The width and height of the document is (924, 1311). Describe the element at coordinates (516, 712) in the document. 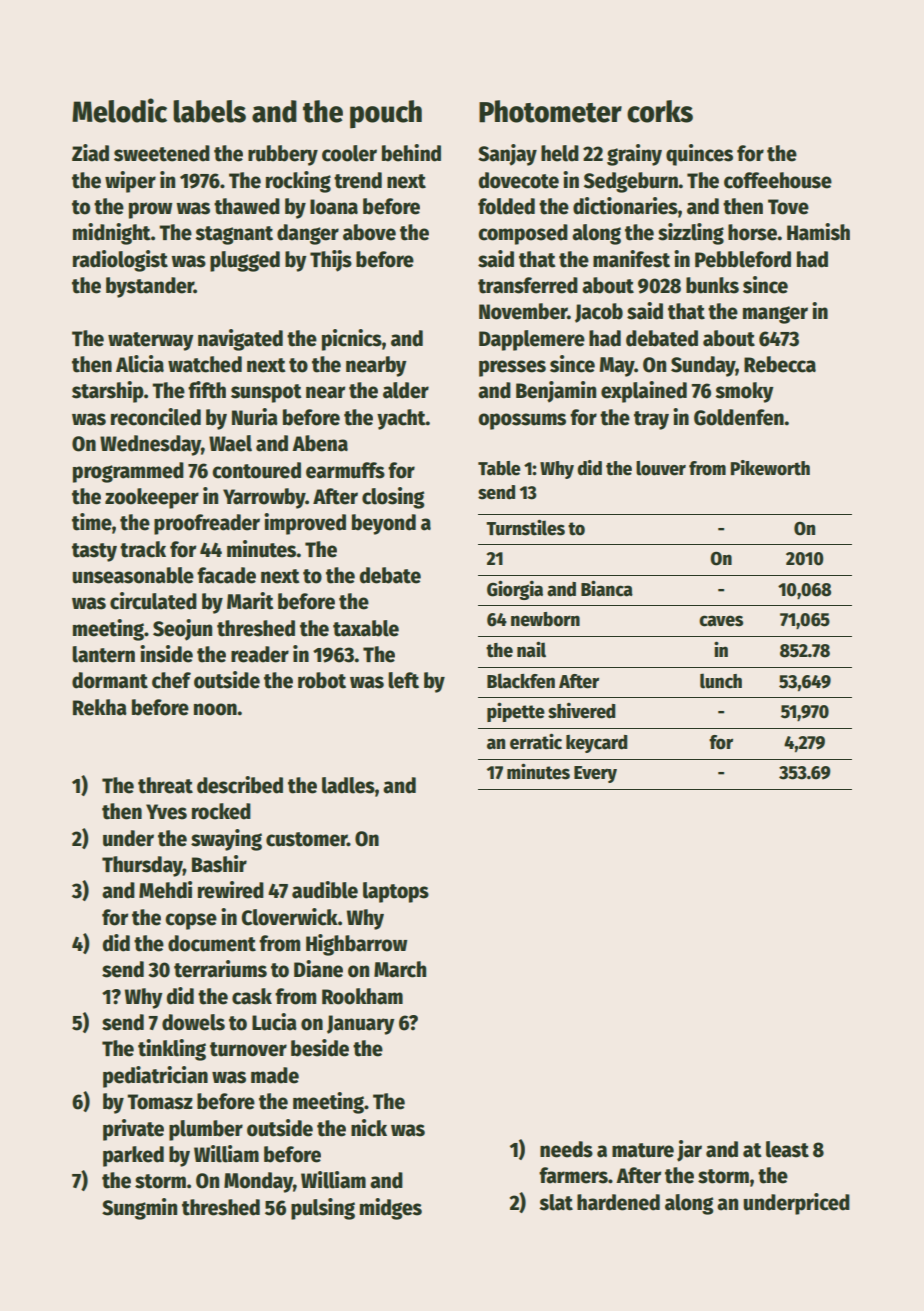

I see `pipette` at that location.
